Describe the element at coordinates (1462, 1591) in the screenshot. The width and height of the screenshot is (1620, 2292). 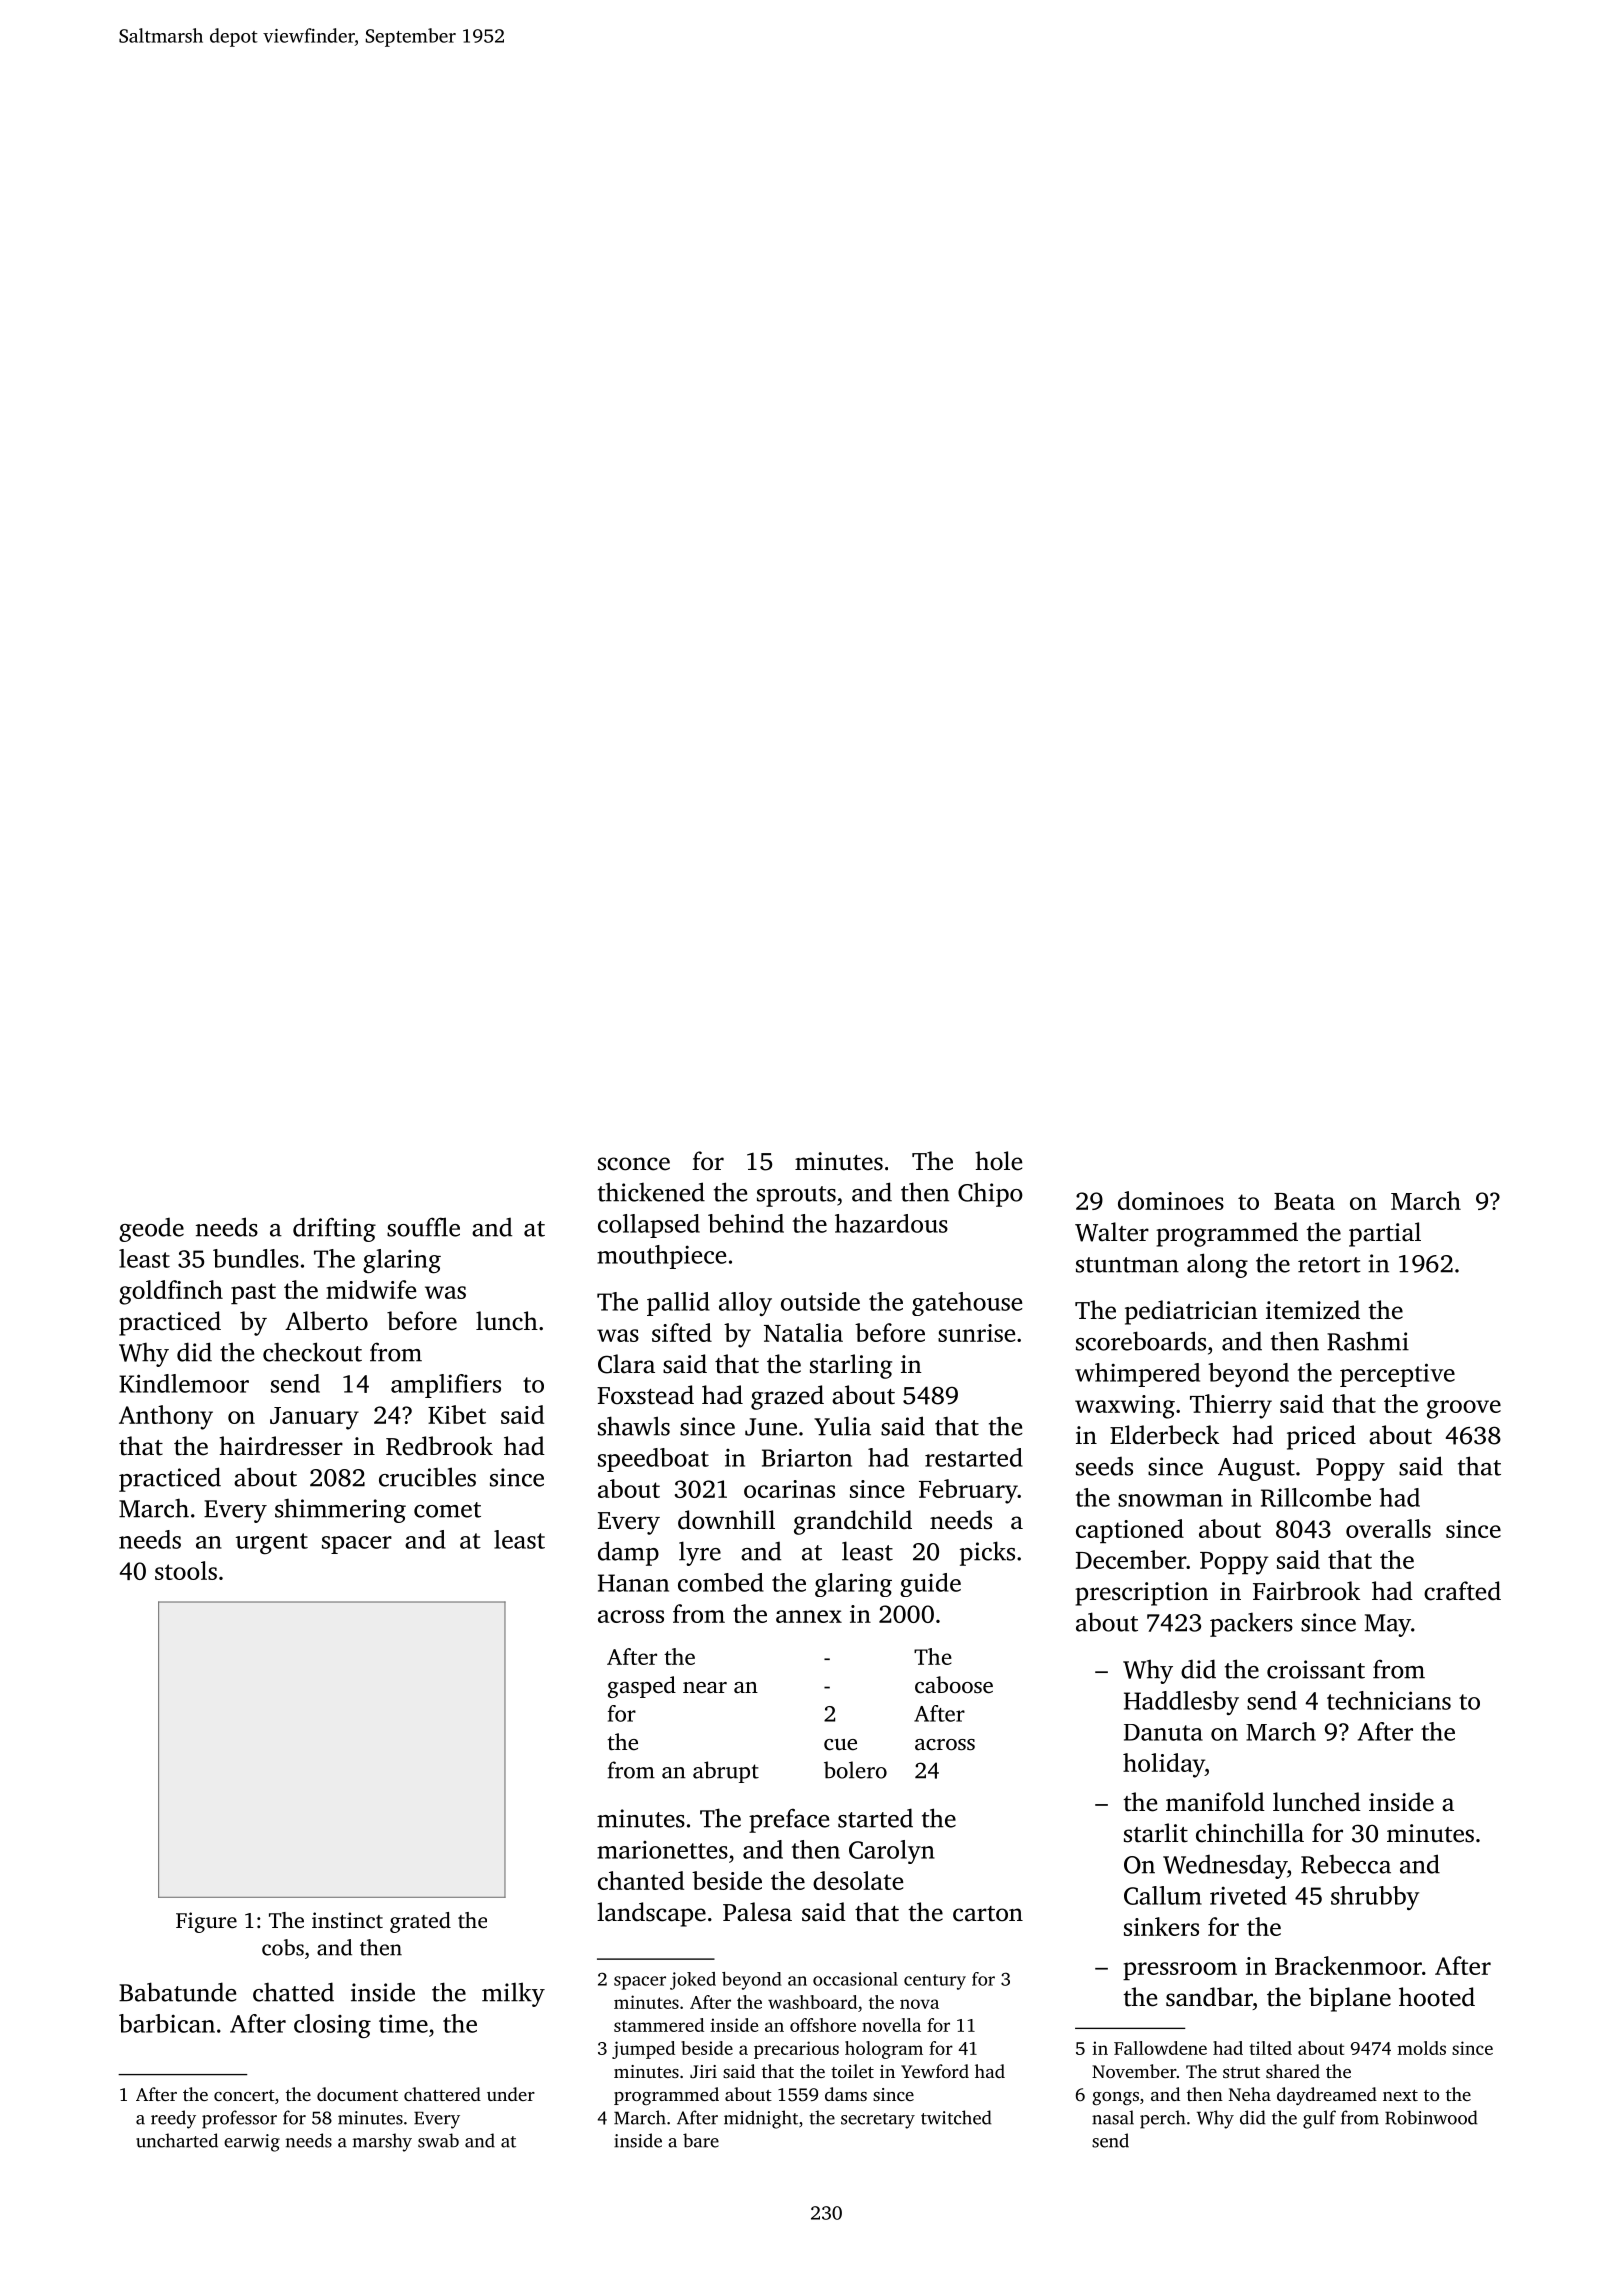
I see `crafted` at that location.
